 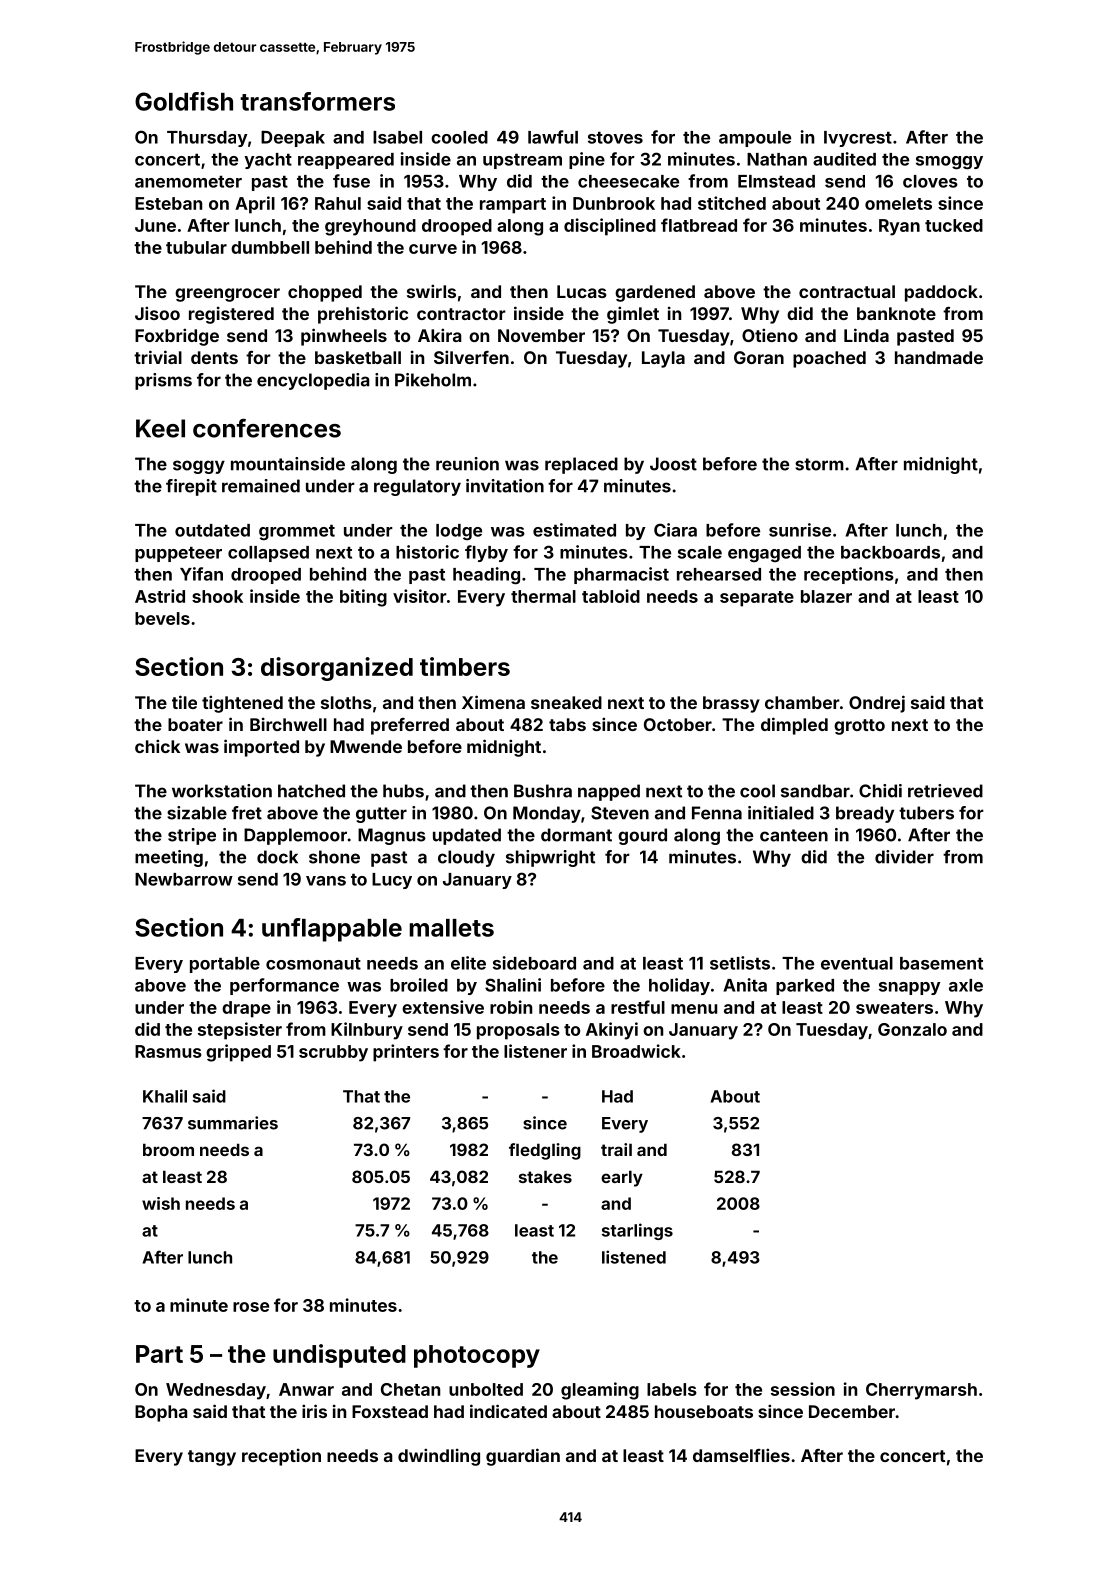 What do you see at coordinates (268, 554) in the screenshot?
I see `collapsed` at bounding box center [268, 554].
